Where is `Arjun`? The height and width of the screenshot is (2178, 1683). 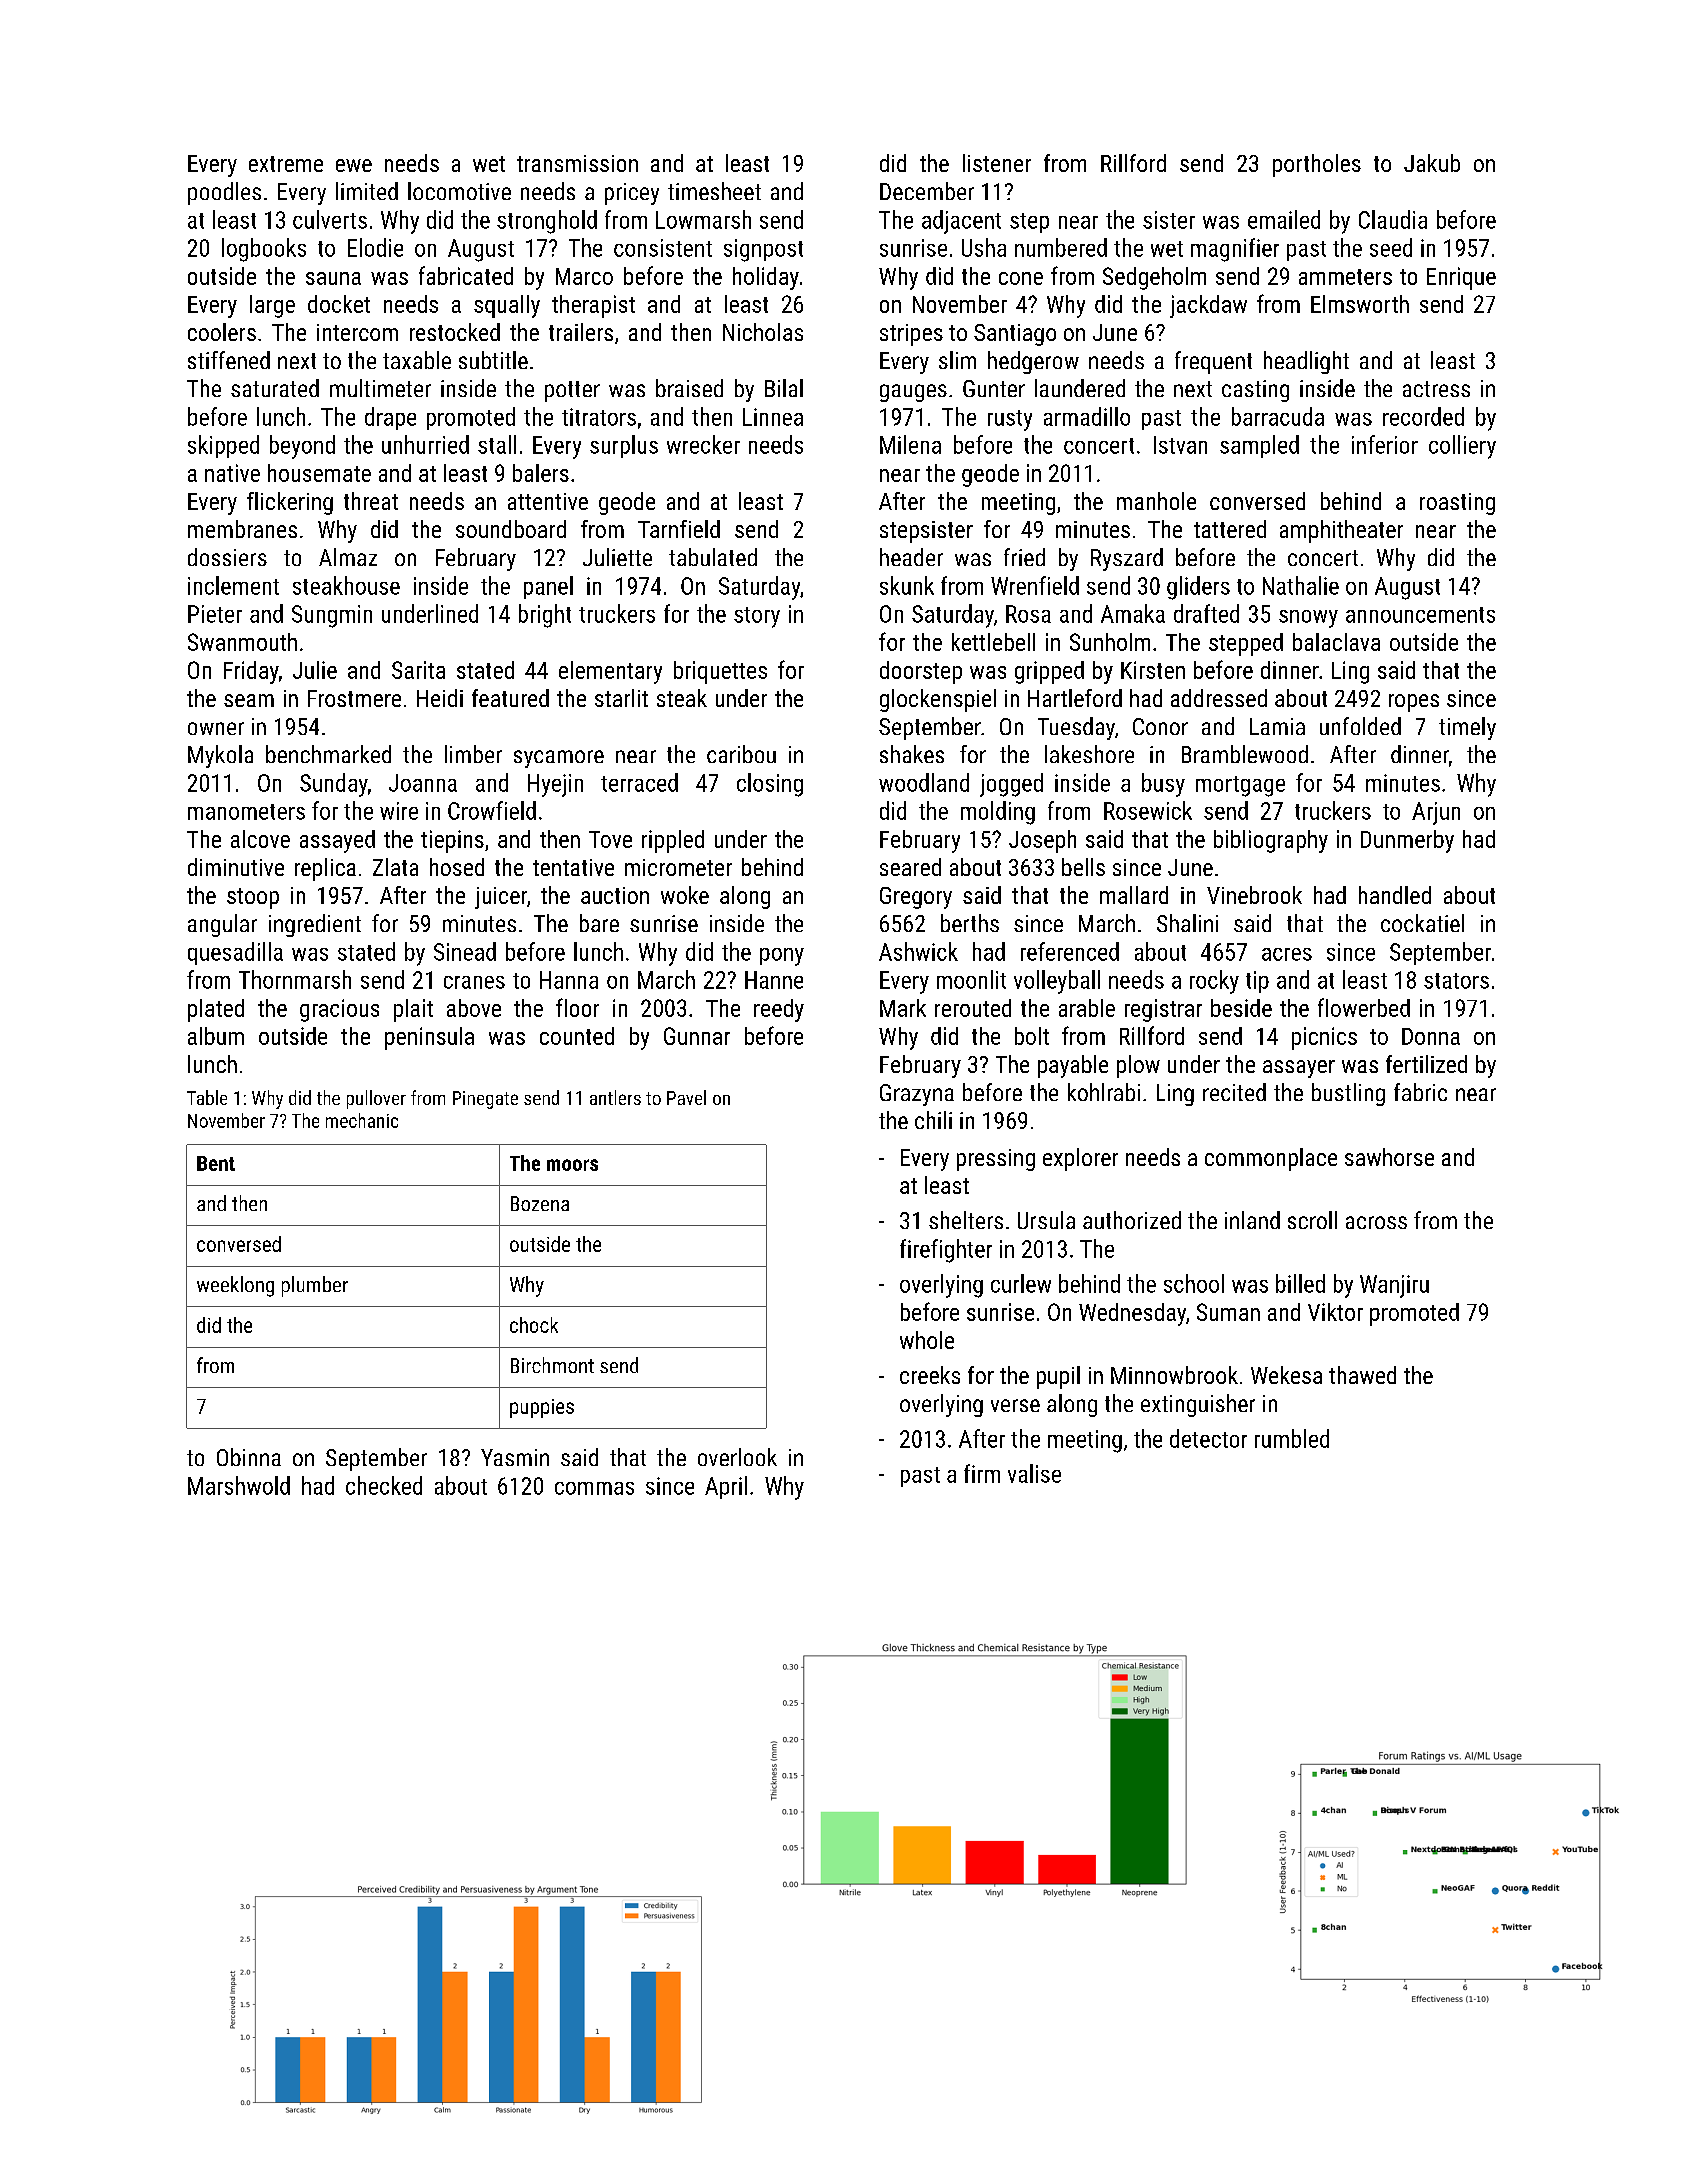 Arjun is located at coordinates (1436, 813).
